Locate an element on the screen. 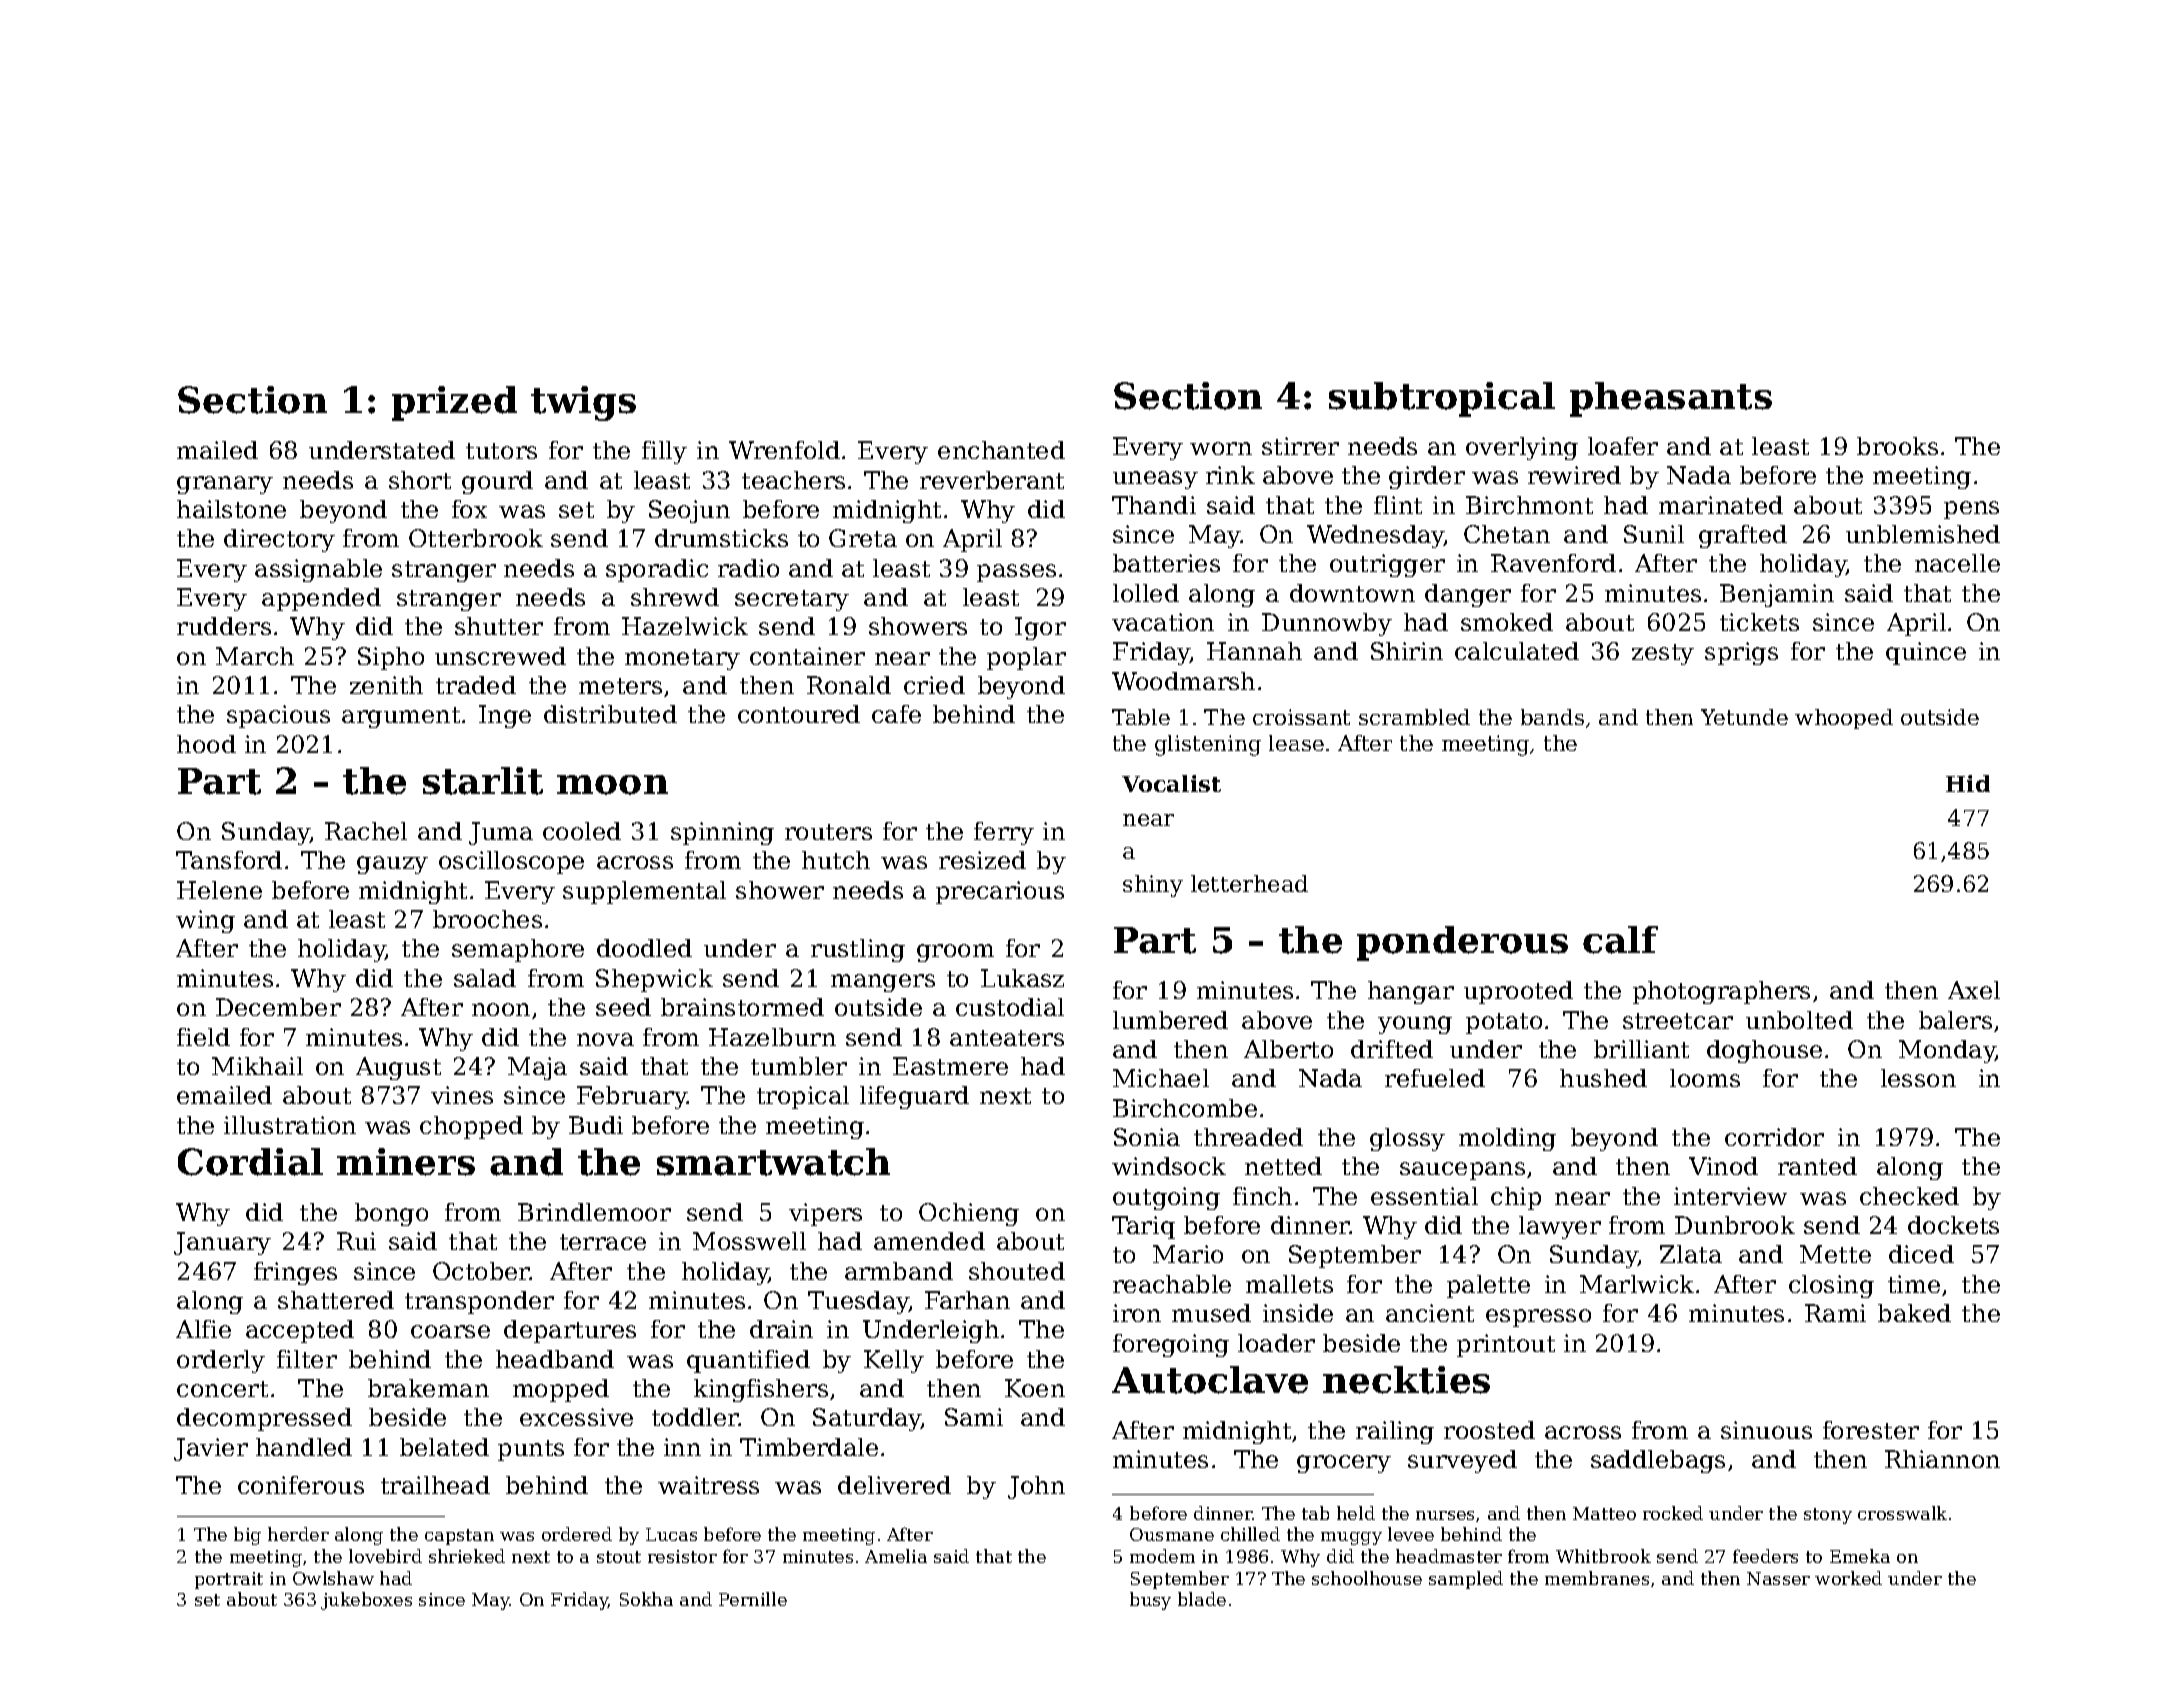 The width and height of the screenshot is (2178, 1683). granary is located at coordinates (225, 485).
